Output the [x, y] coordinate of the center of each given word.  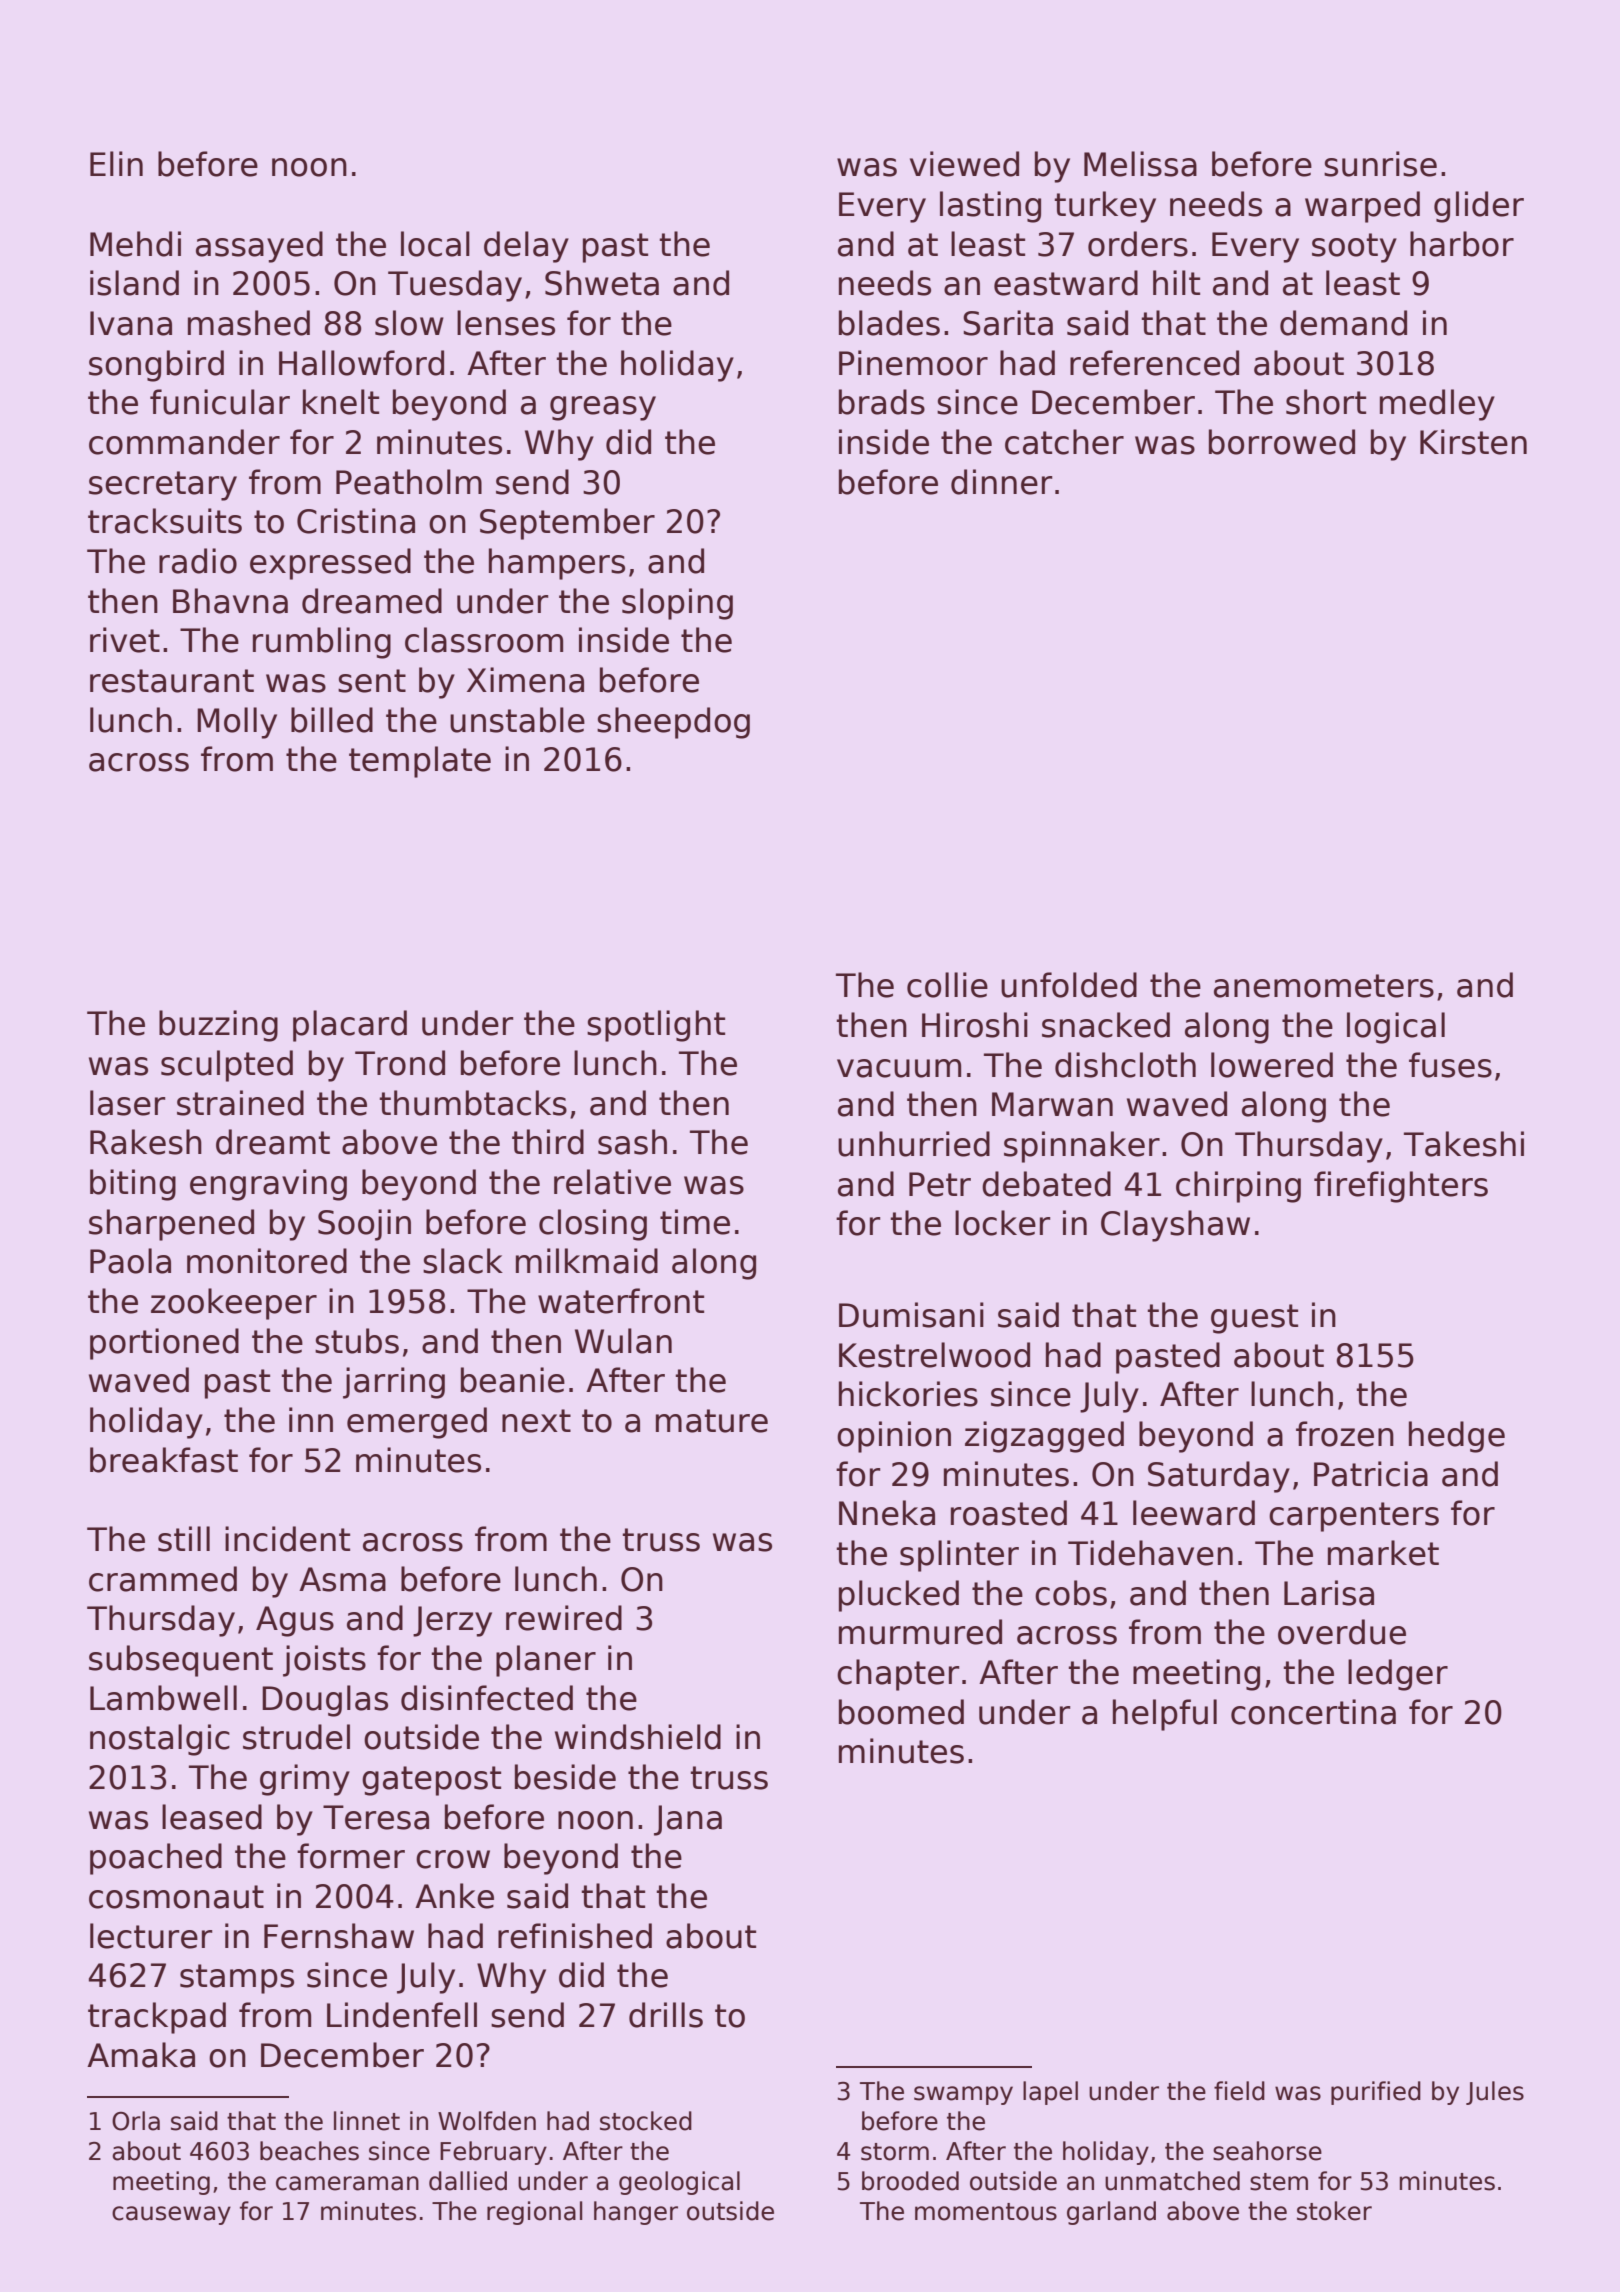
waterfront [621, 1301]
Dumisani [911, 1315]
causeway [171, 2215]
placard [350, 1026]
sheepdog [673, 723]
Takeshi [1464, 1144]
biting [133, 1185]
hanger [636, 2213]
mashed [249, 323]
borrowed [1282, 442]
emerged [417, 1423]
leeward [1194, 1513]
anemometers [1324, 986]
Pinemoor [913, 363]
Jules [1495, 2093]
